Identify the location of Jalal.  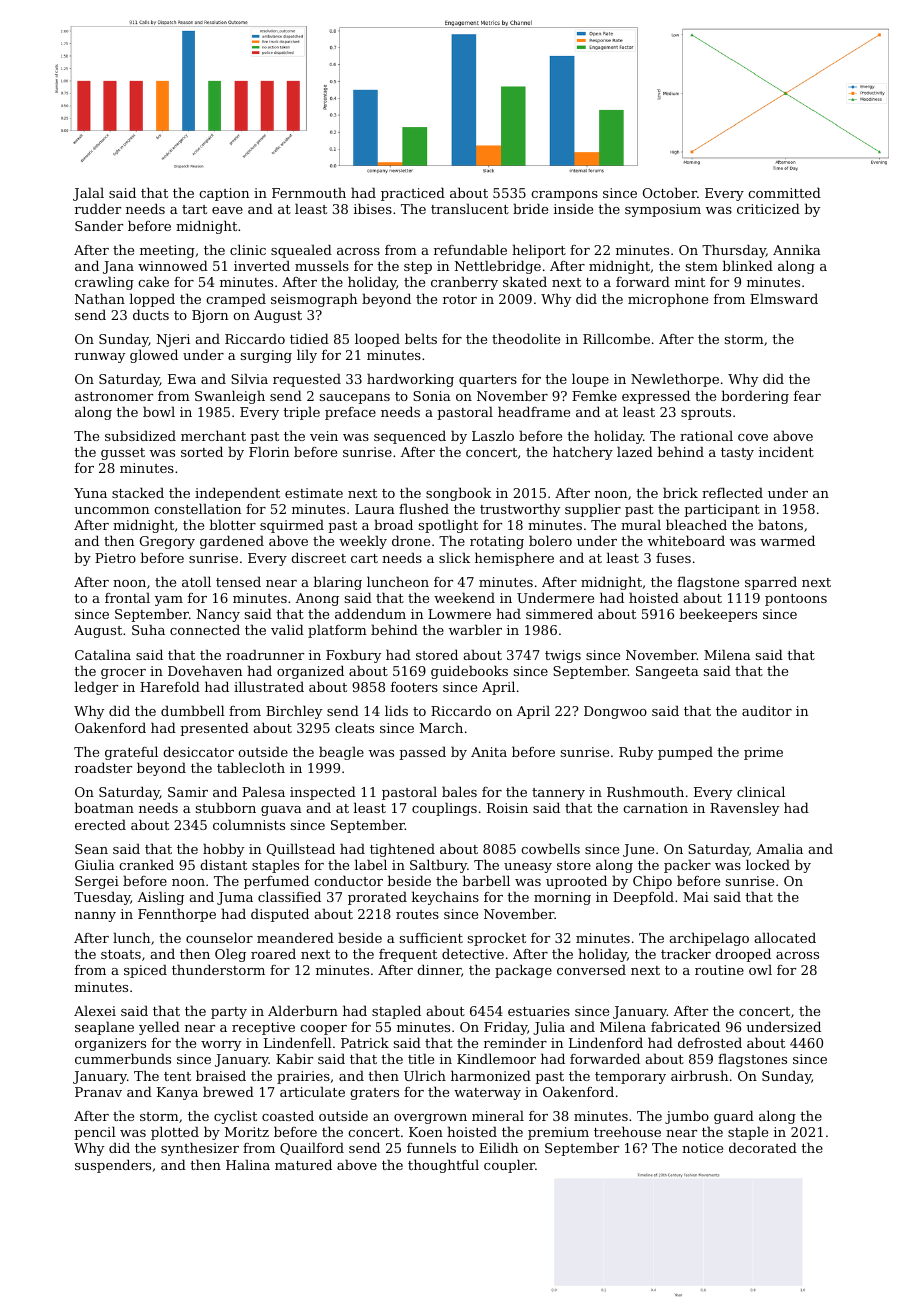
(88, 194).
